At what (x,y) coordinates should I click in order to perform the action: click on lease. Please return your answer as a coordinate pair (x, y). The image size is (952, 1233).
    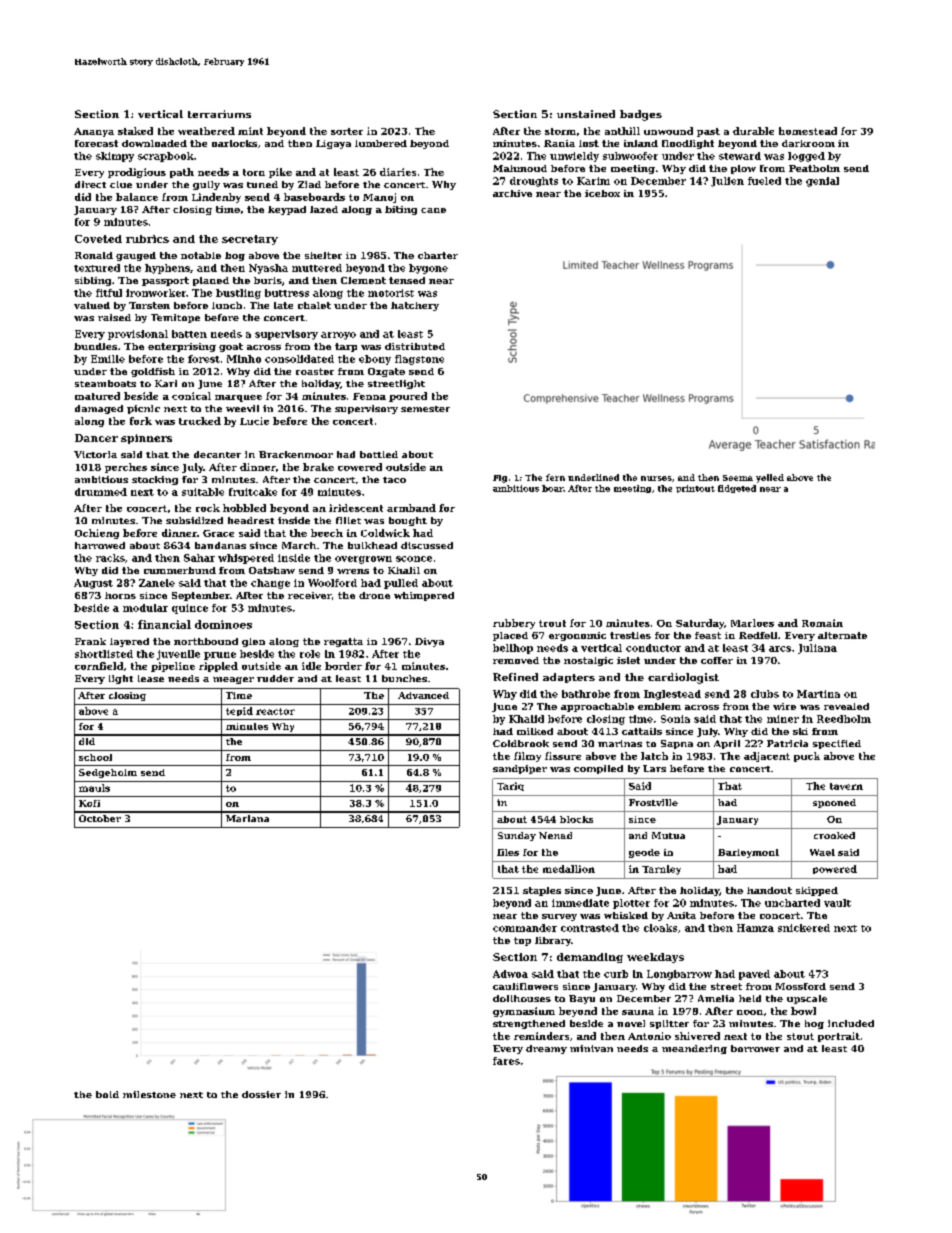
    Looking at the image, I should click on (151, 678).
